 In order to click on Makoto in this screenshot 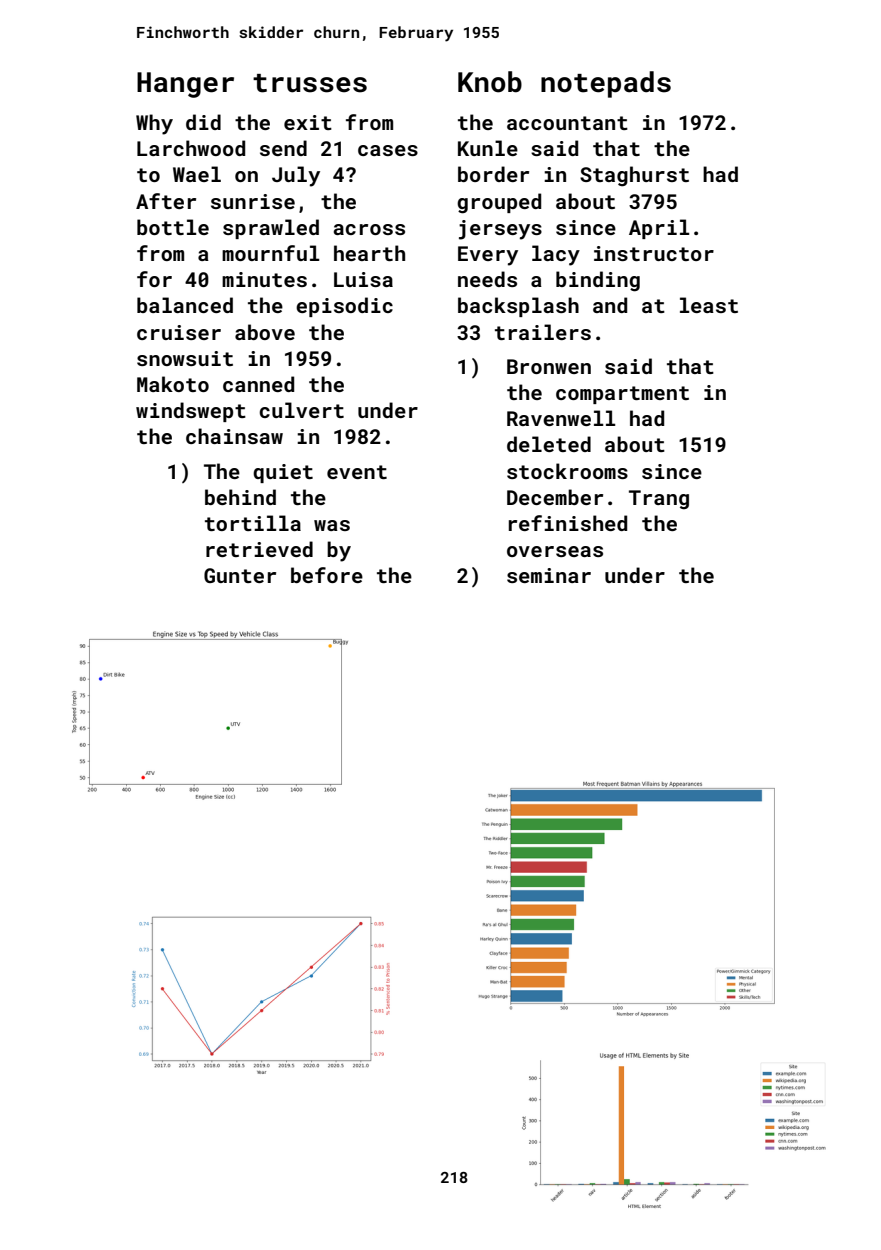, I will do `click(173, 384)`.
